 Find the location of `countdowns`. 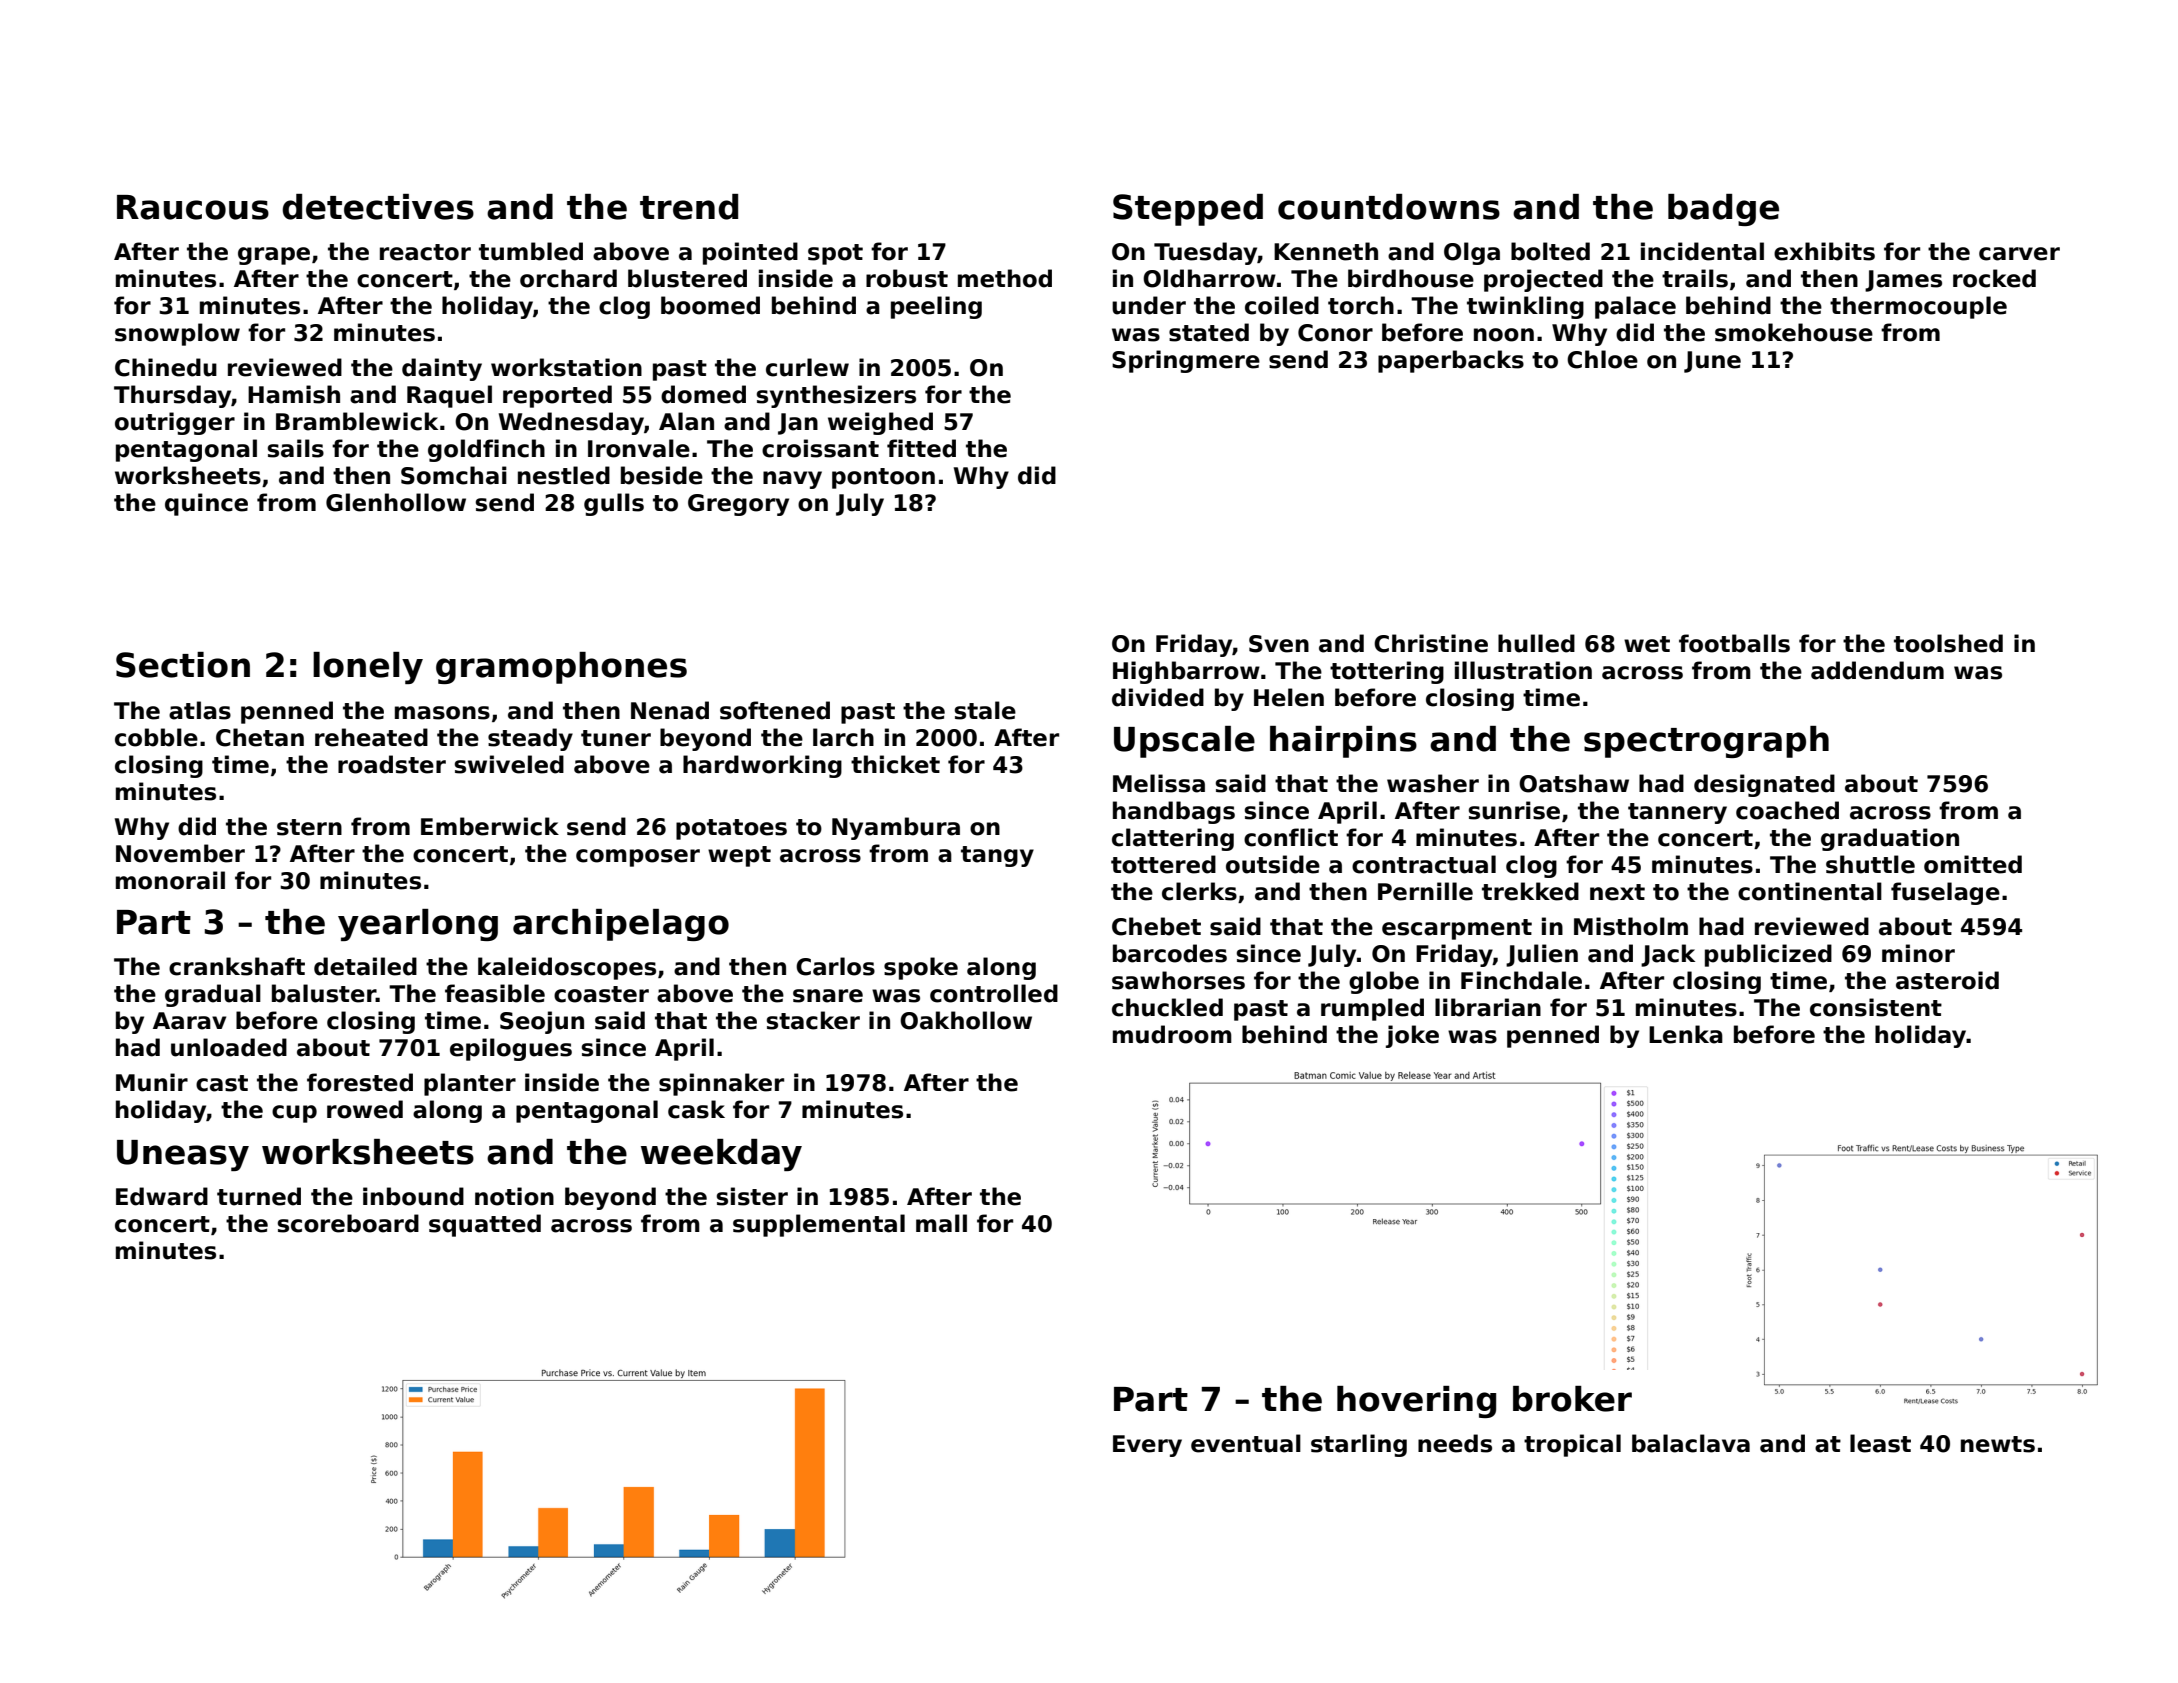

countdowns is located at coordinates (1389, 207).
